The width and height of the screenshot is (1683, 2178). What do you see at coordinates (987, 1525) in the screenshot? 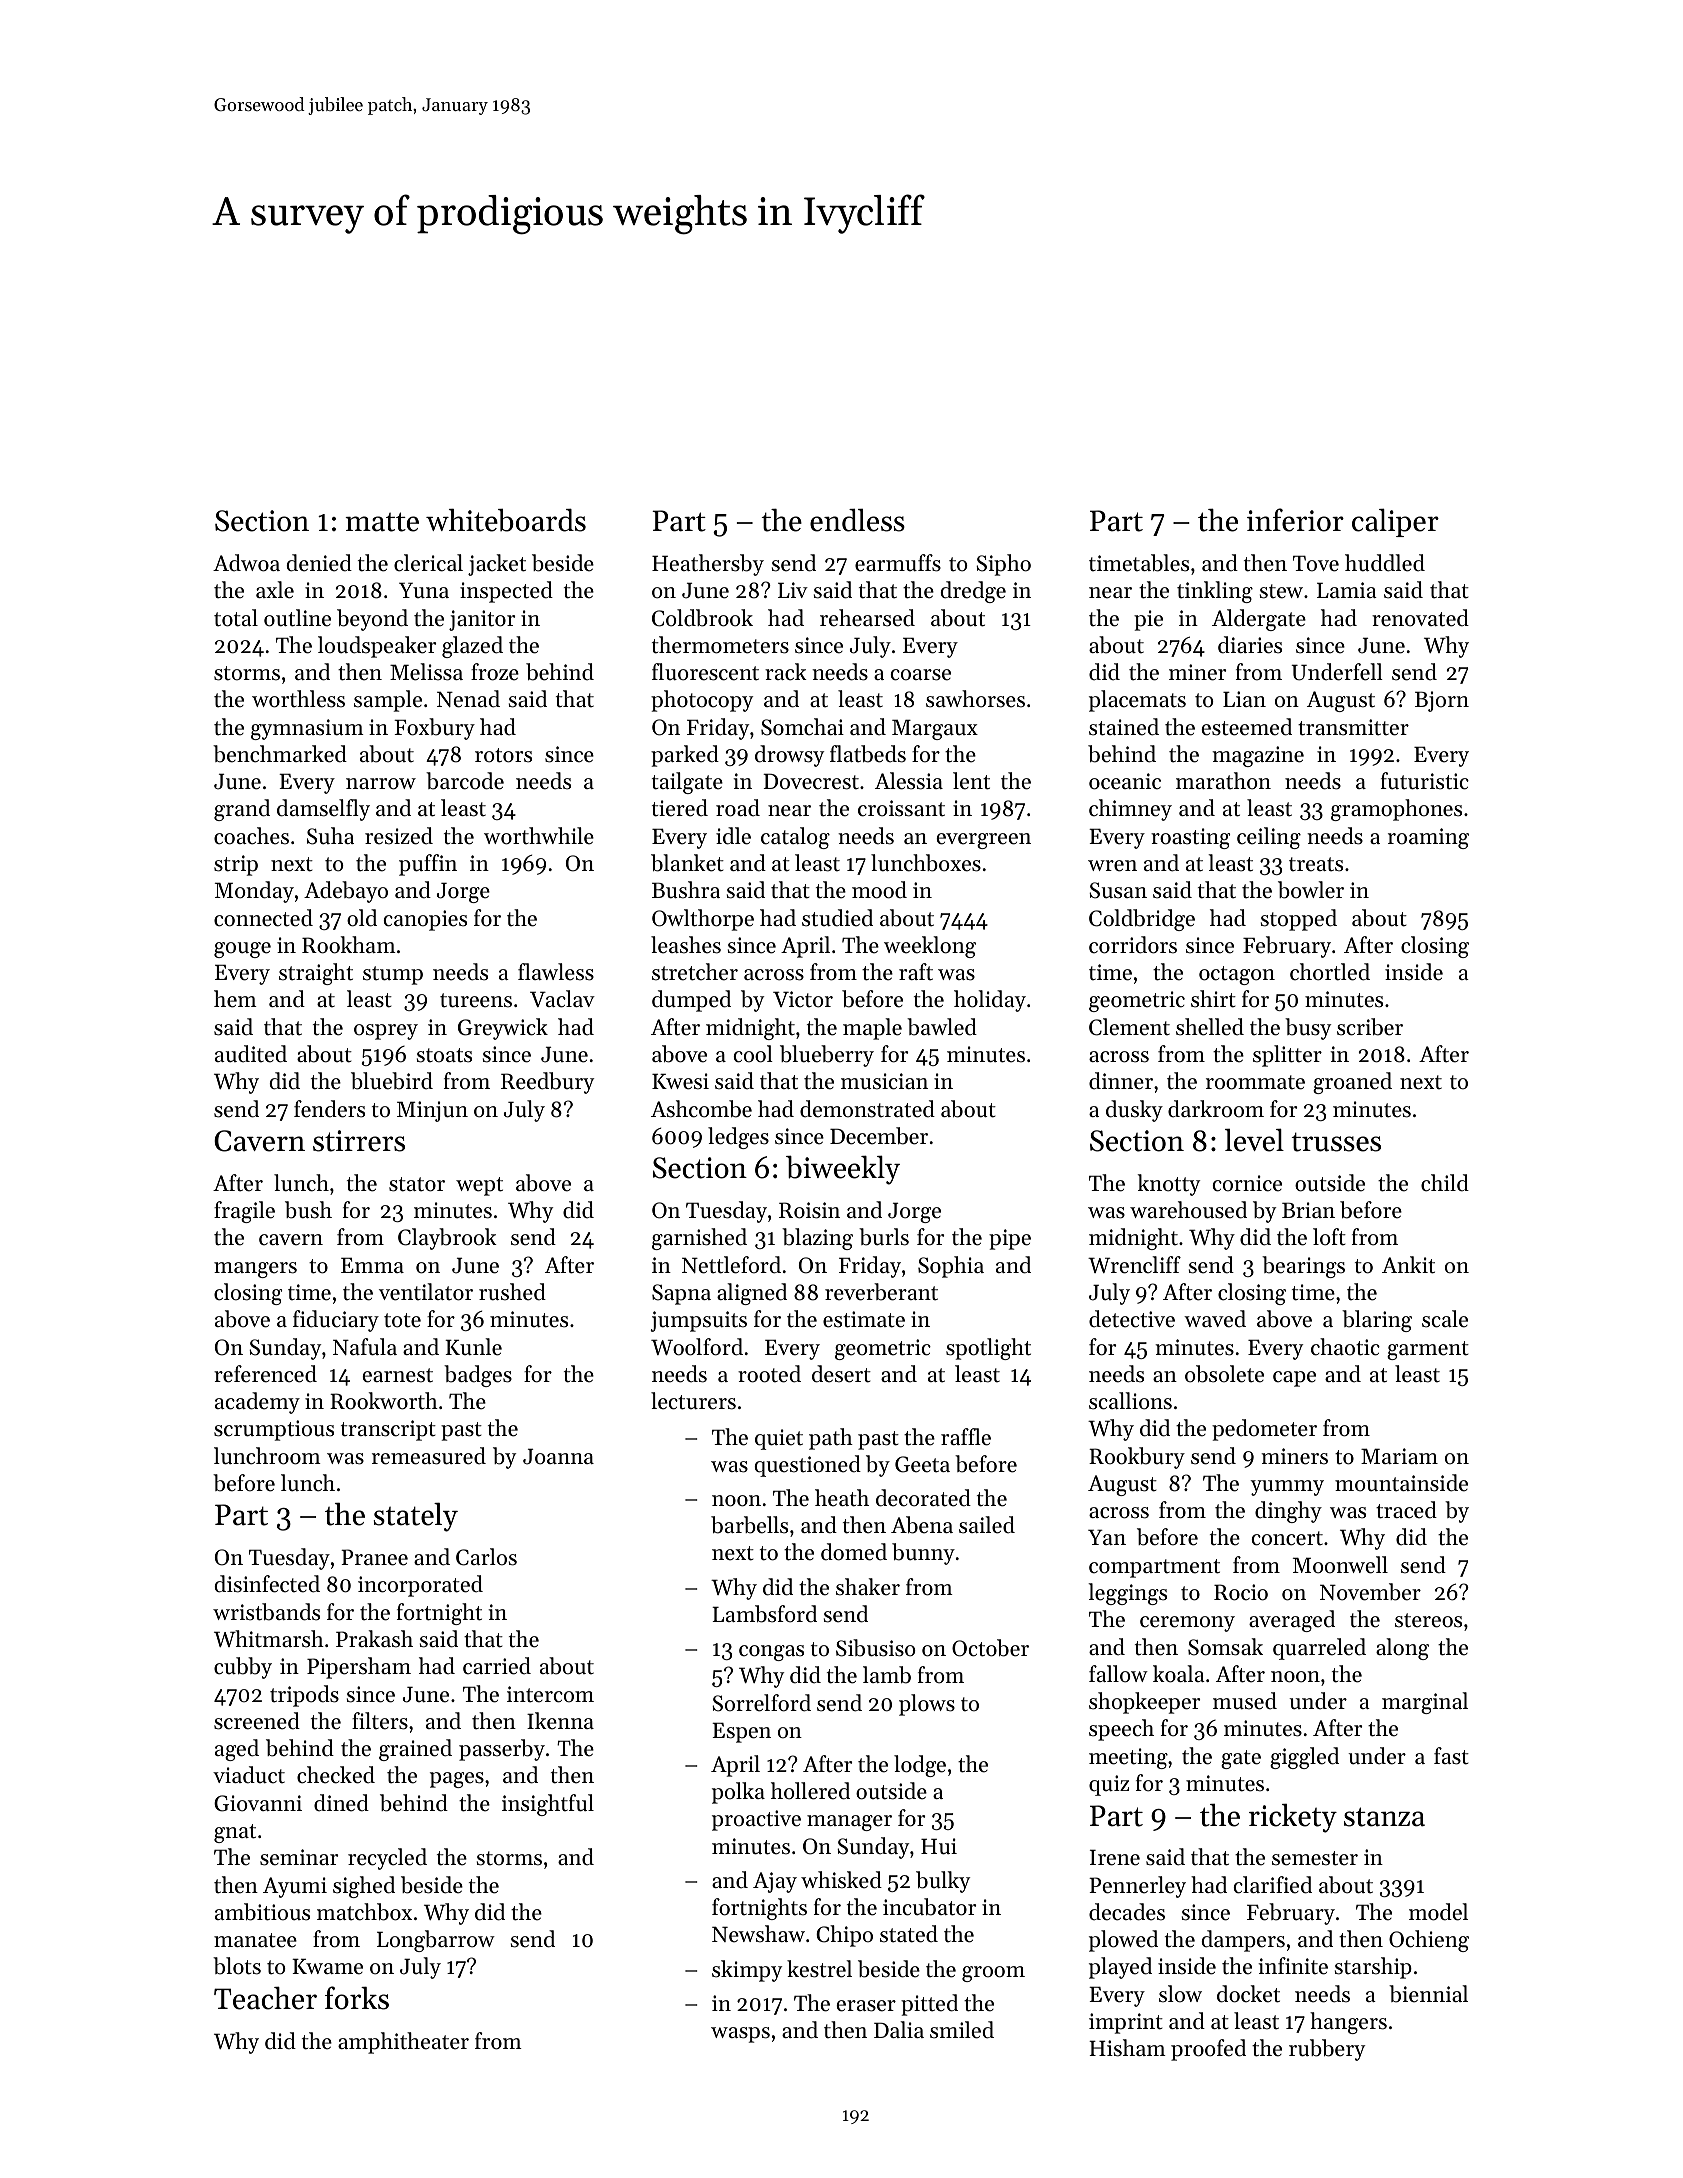
I see `sailed` at bounding box center [987, 1525].
